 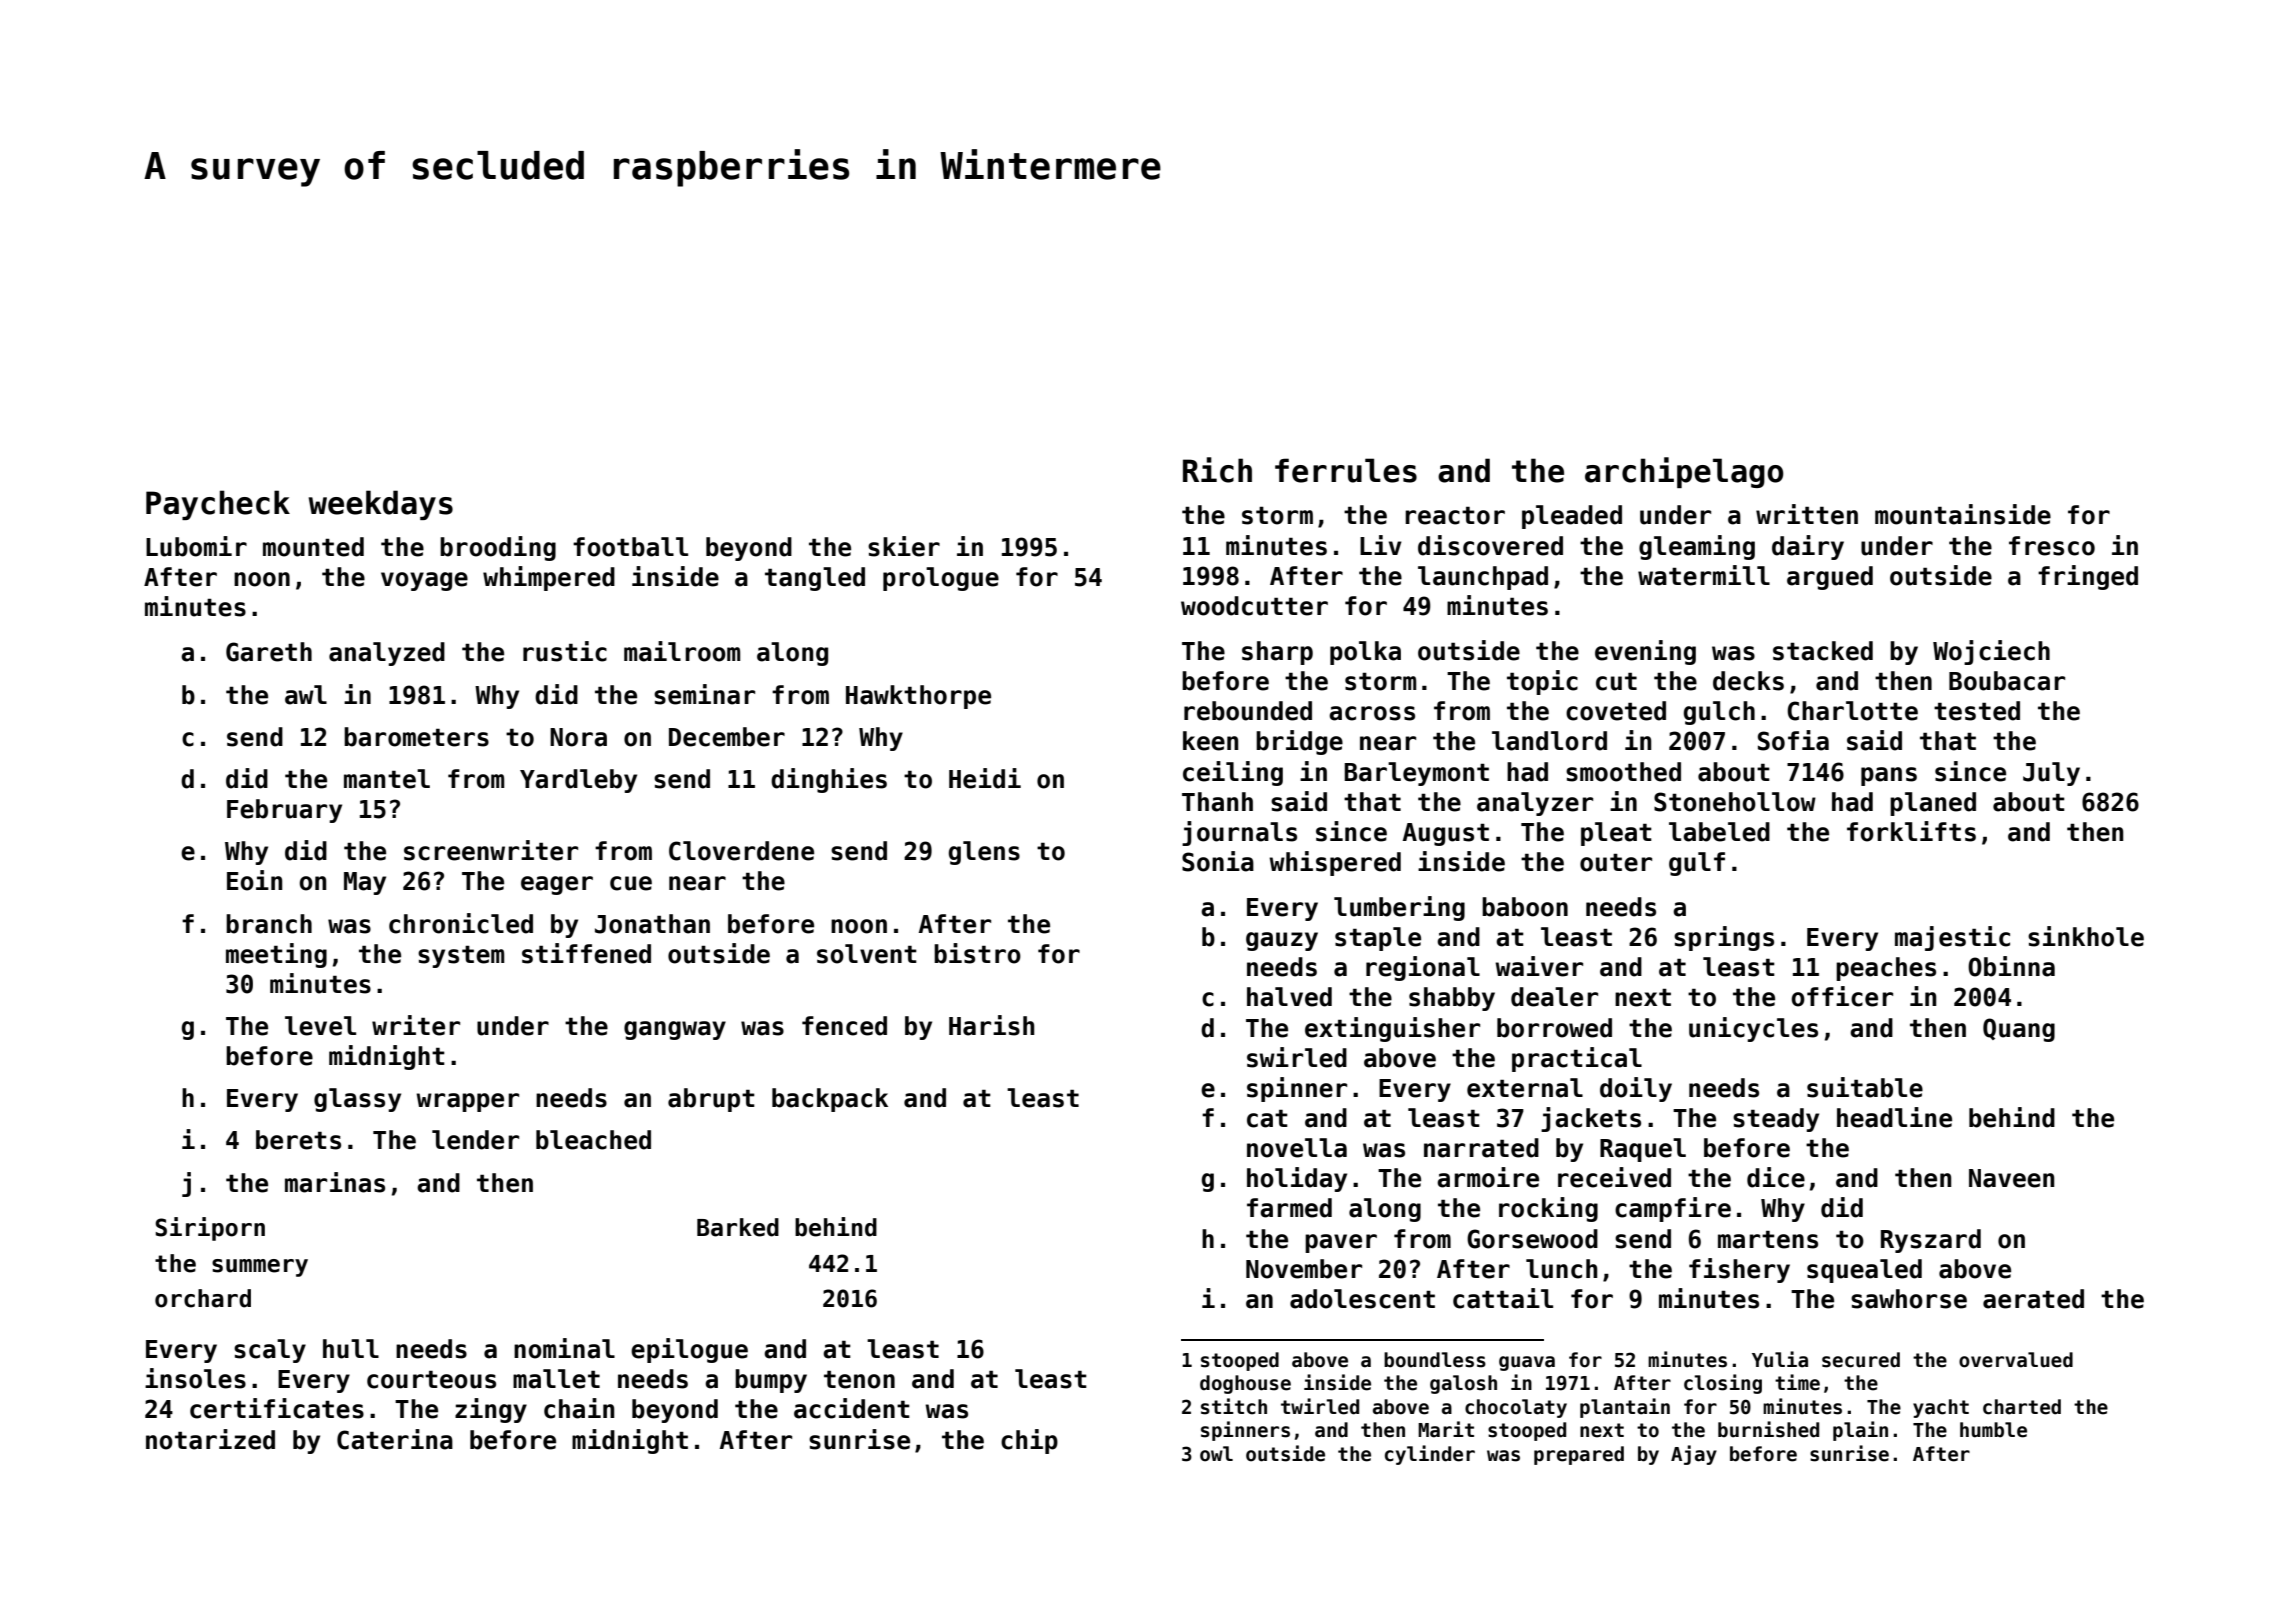 I want to click on woodcutter, so click(x=1254, y=606).
